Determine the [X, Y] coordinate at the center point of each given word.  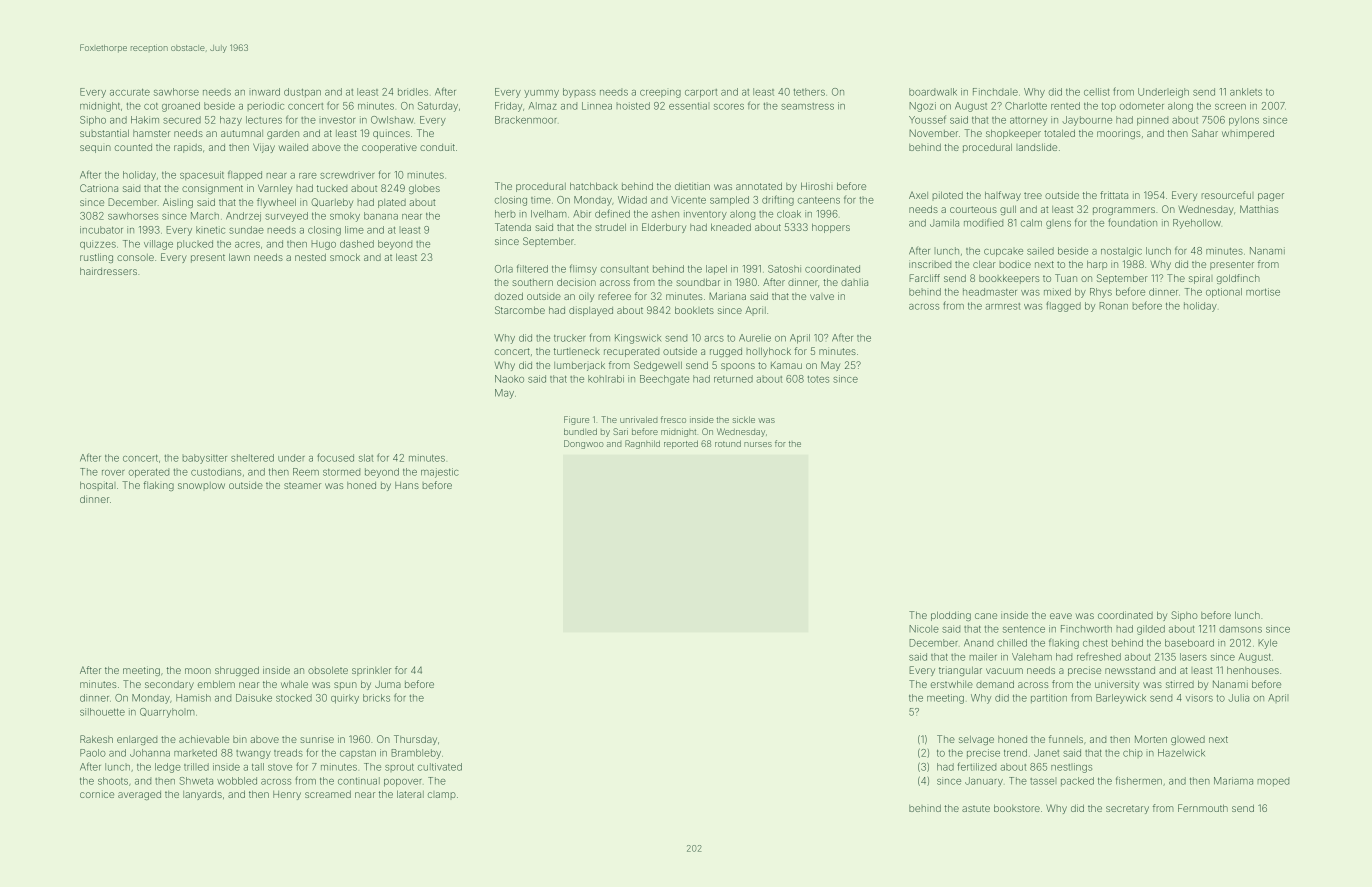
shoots [113, 781]
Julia [1238, 698]
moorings [1119, 134]
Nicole [924, 629]
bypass [579, 93]
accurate [130, 92]
